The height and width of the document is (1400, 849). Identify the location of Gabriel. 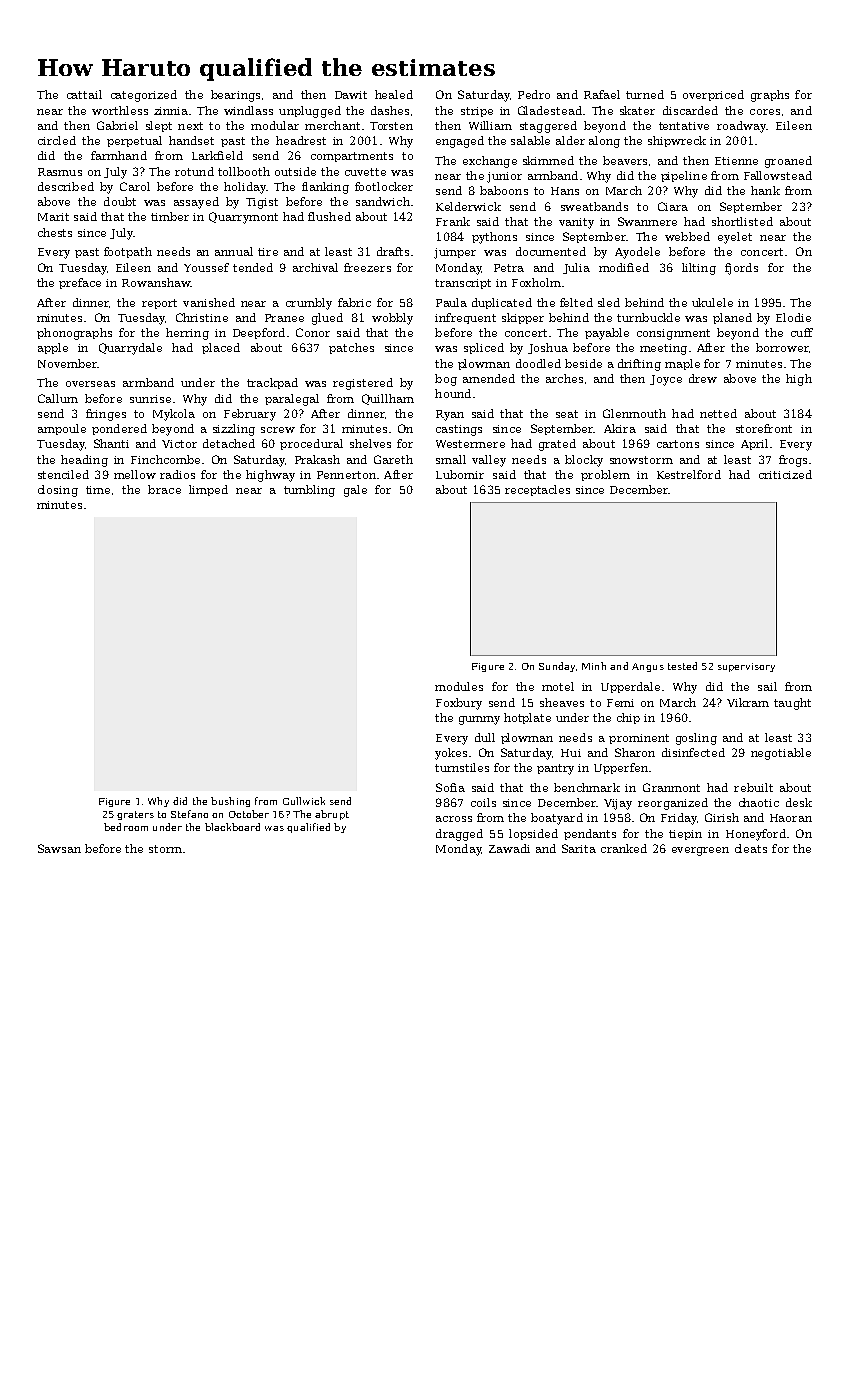
(117, 125).
